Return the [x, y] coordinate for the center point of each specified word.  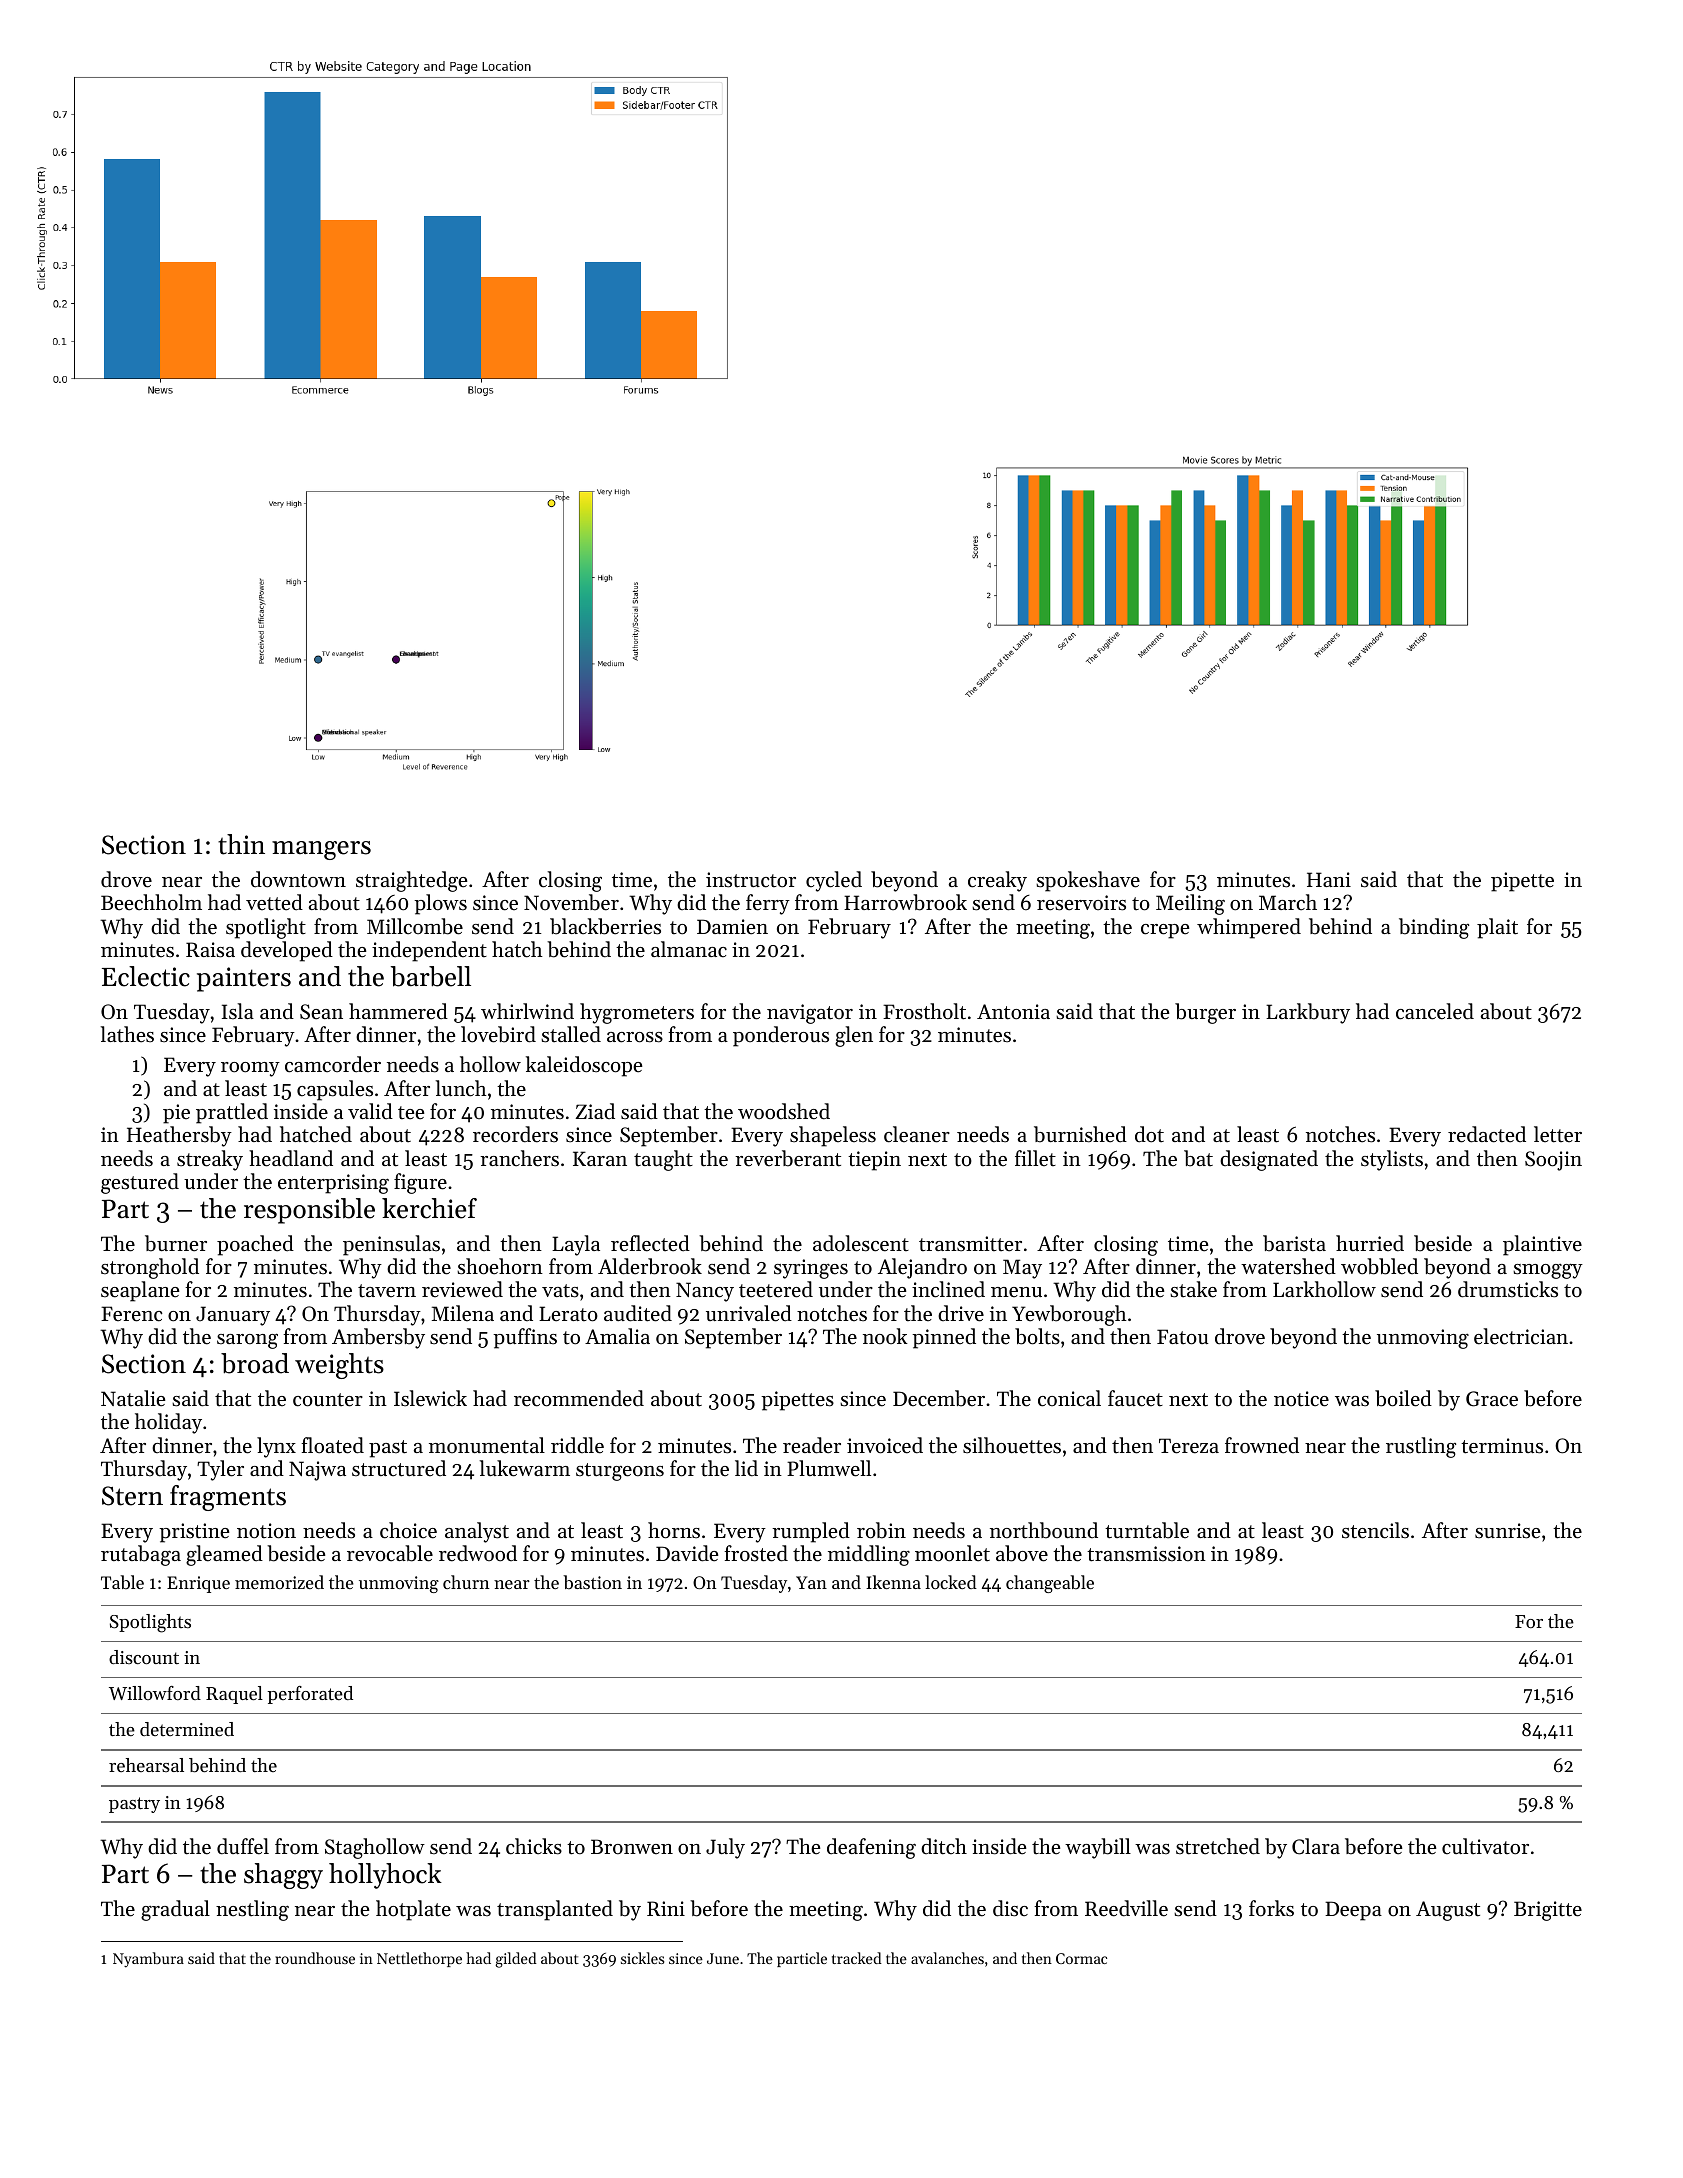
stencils [1375, 1530]
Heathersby [179, 1136]
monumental [487, 1445]
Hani [1329, 879]
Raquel [234, 1695]
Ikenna [893, 1582]
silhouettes [1012, 1445]
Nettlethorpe [419, 1959]
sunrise [1507, 1531]
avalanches [947, 1958]
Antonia [1013, 1012]
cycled [834, 881]
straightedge [411, 881]
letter [1558, 1134]
